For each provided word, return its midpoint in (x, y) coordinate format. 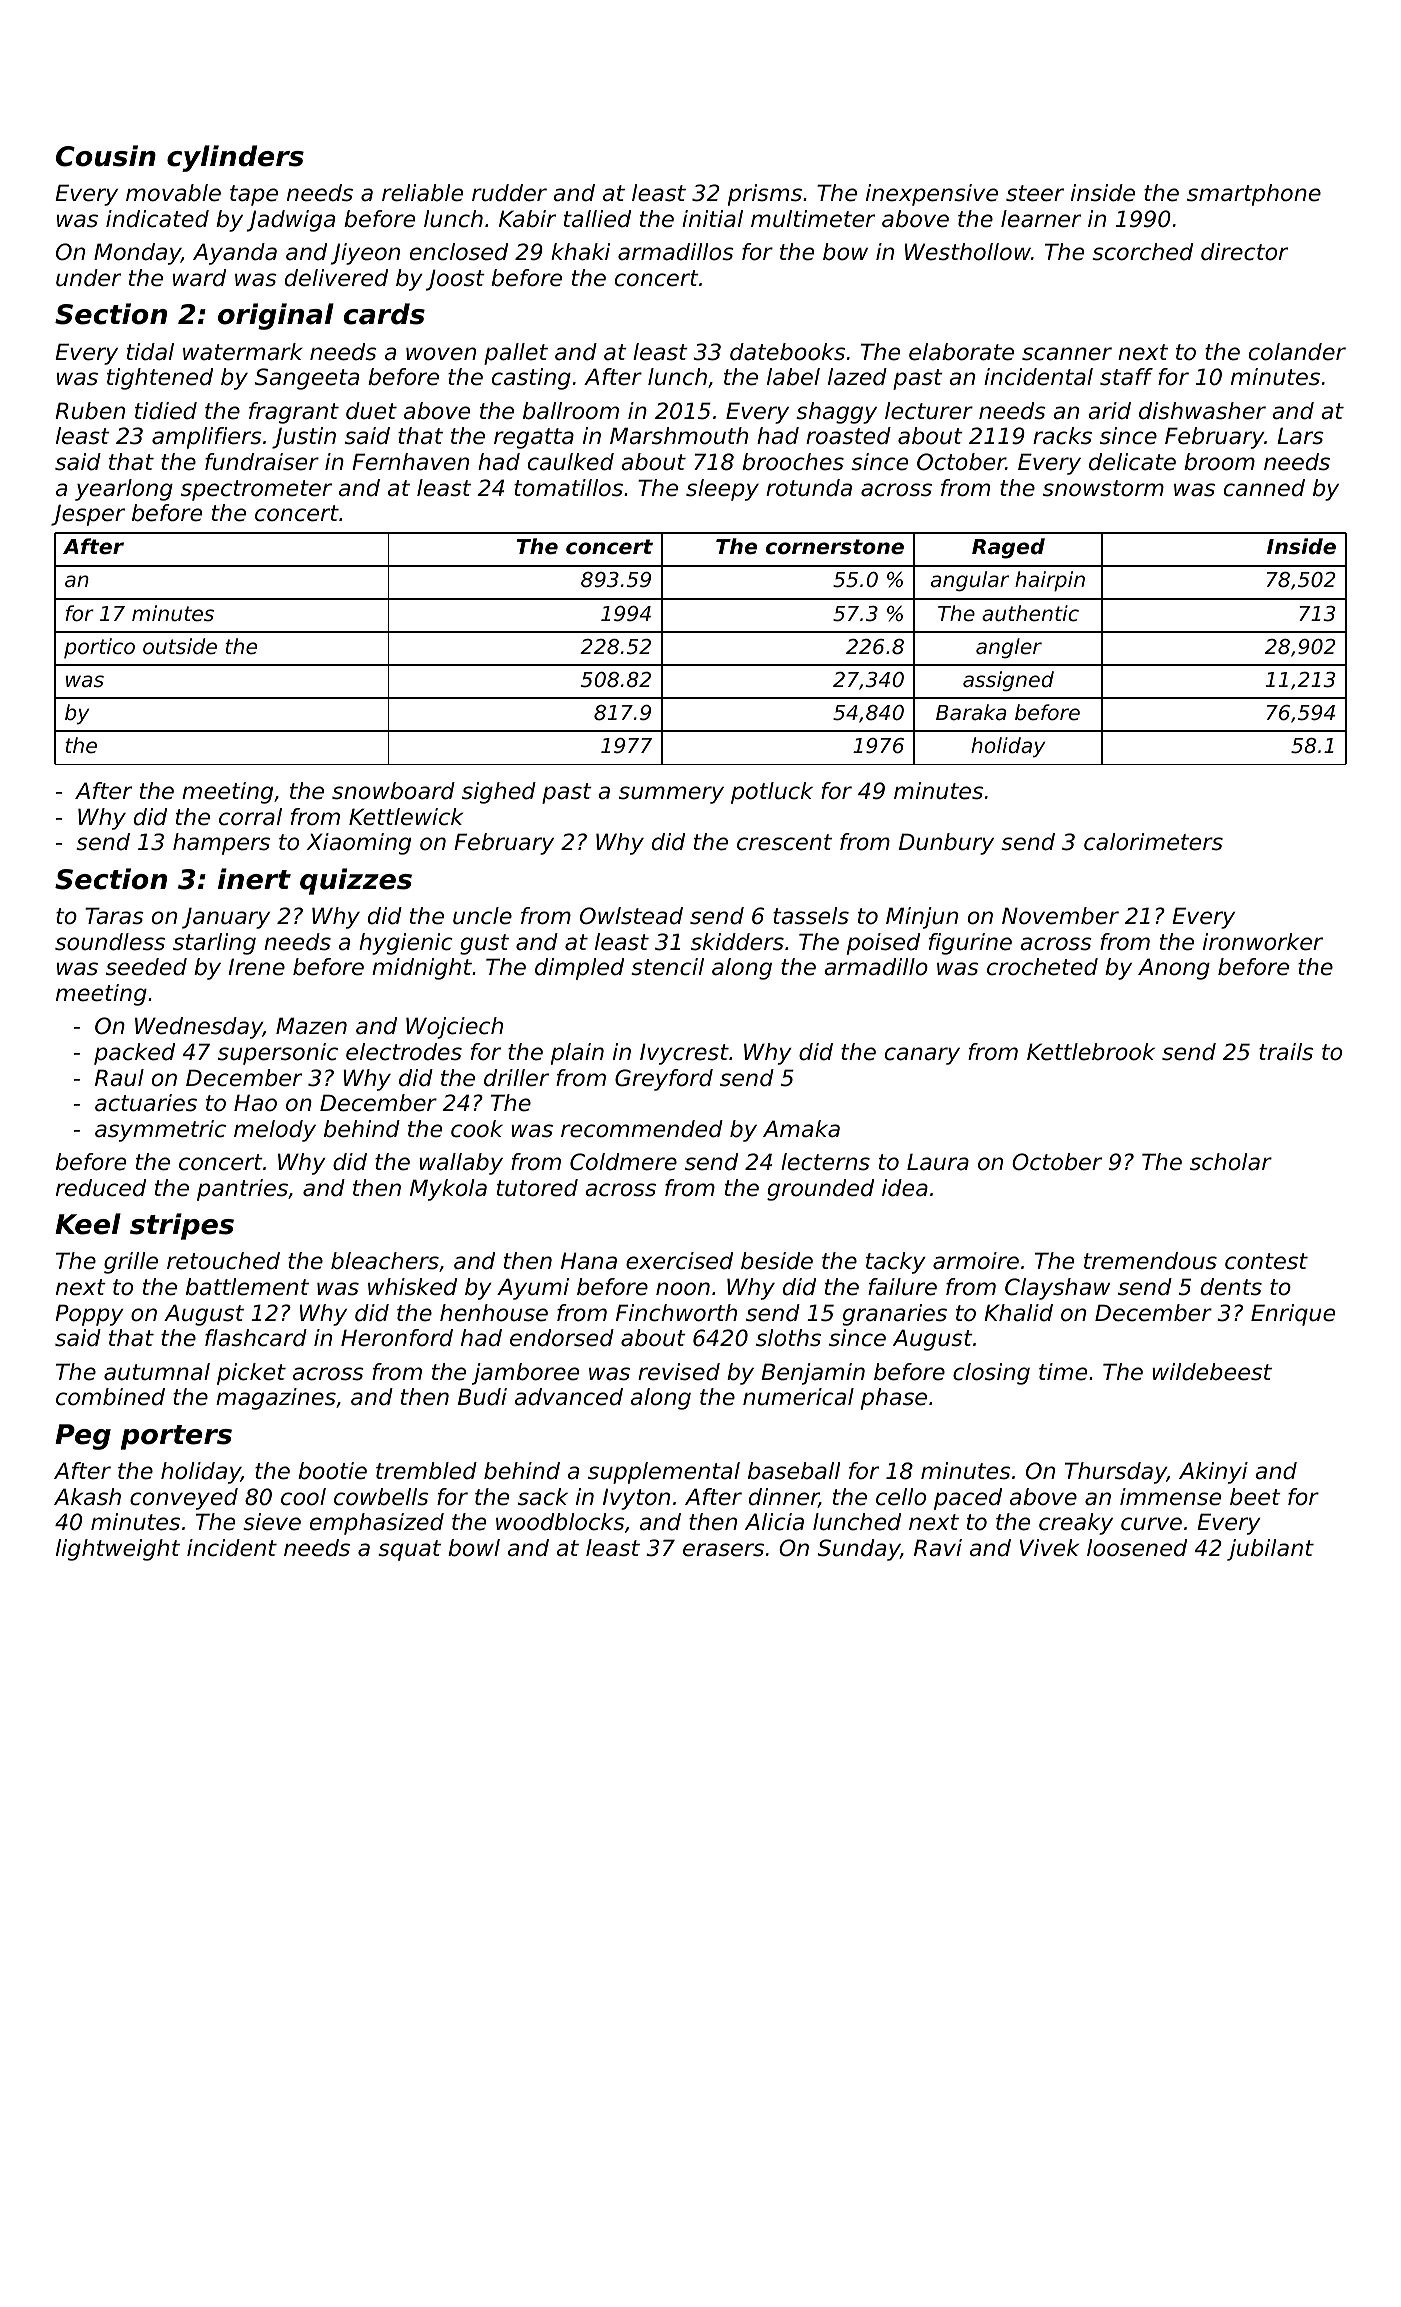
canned (1264, 488)
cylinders (235, 158)
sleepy (722, 490)
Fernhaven (410, 462)
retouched (223, 1261)
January (226, 918)
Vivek (1049, 1548)
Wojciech (454, 1028)
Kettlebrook (1091, 1052)
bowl (474, 1548)
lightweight (118, 1550)
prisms (765, 195)
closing (991, 1374)
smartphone (1254, 195)
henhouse (494, 1313)
